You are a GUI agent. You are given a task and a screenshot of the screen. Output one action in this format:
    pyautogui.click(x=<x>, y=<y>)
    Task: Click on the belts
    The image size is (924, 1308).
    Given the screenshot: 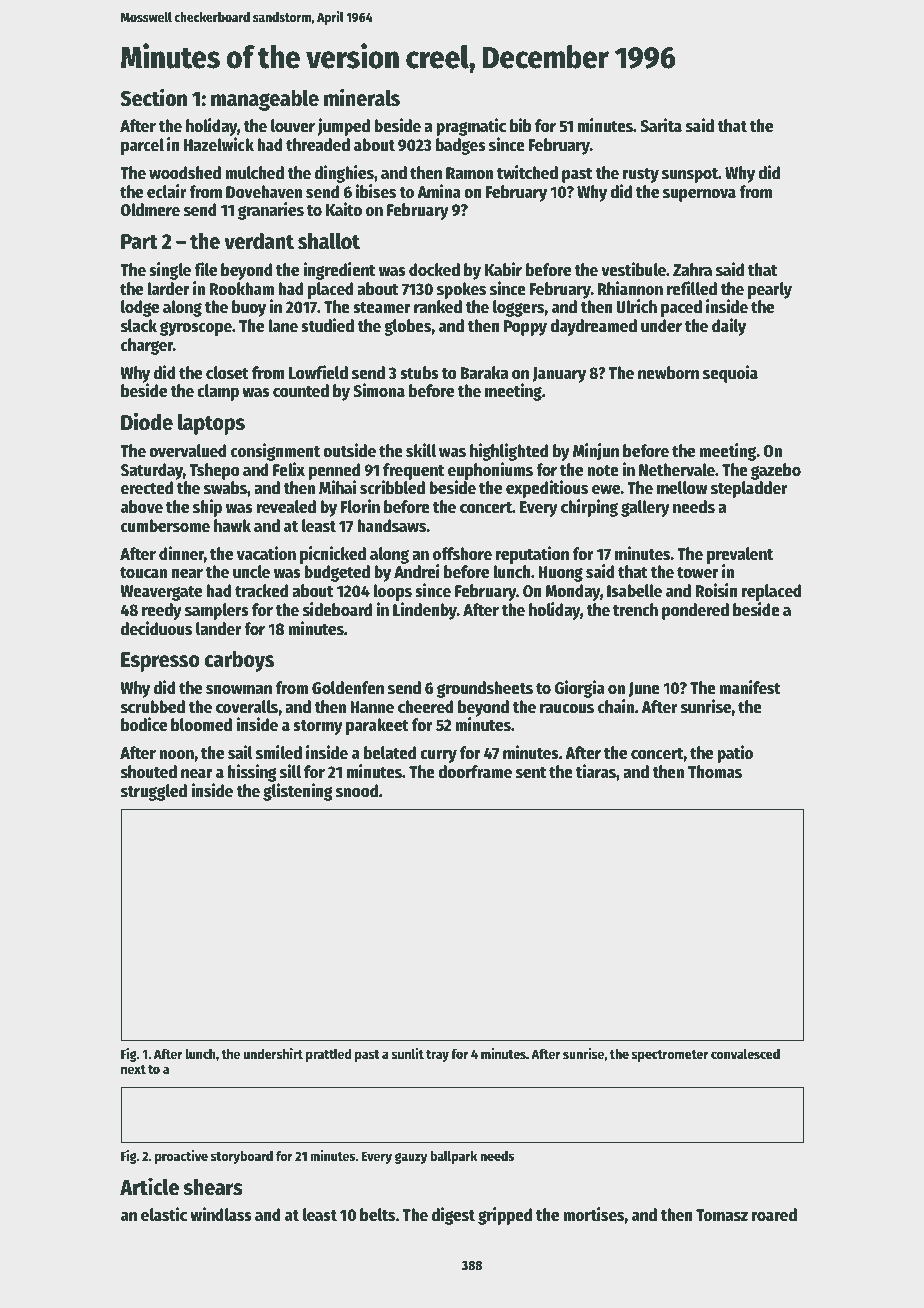 What is the action you would take?
    pyautogui.click(x=377, y=1215)
